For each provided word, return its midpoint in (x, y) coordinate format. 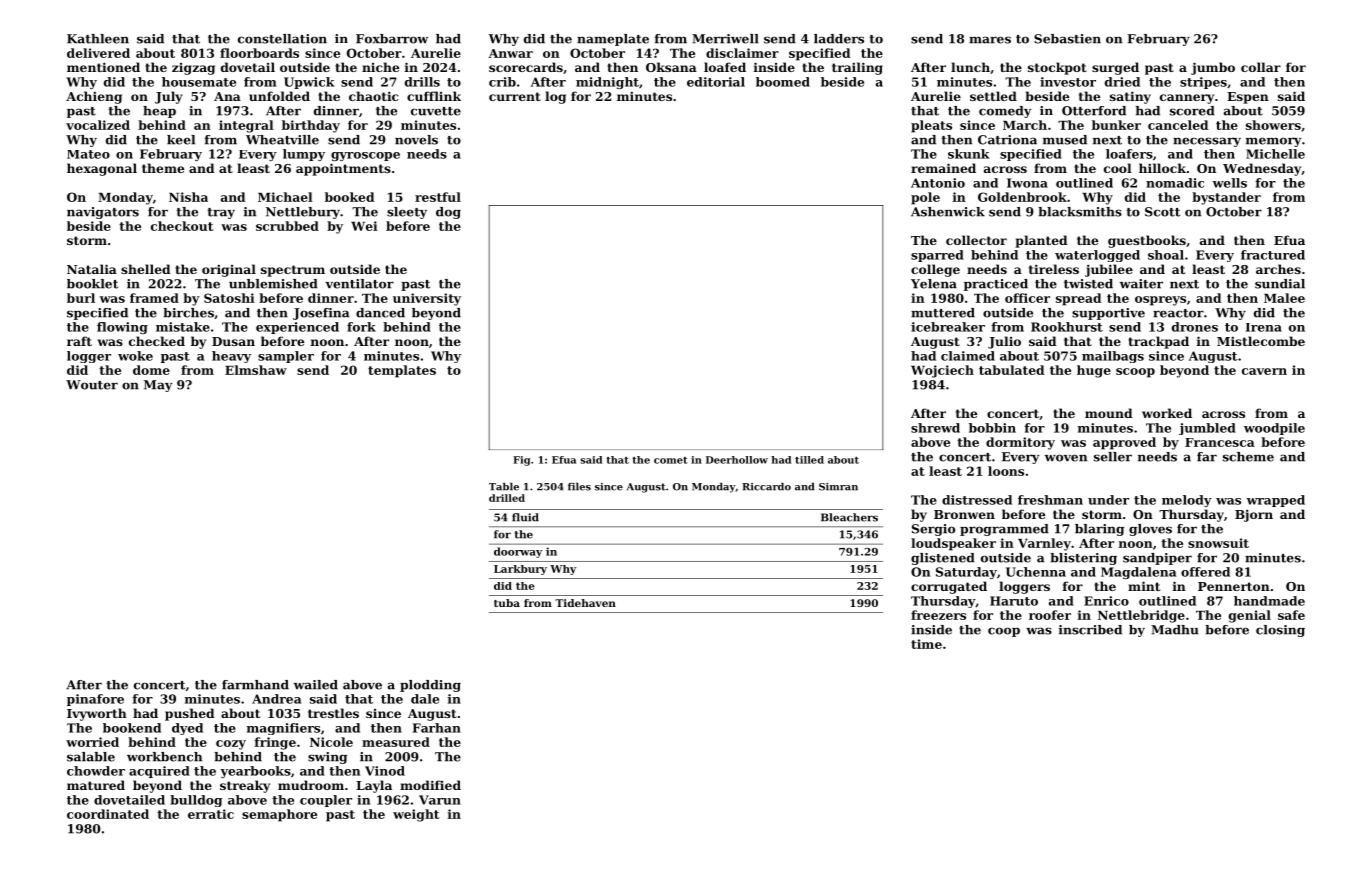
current (515, 96)
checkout (182, 226)
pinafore (95, 700)
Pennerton (1234, 586)
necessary (1207, 142)
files (579, 487)
